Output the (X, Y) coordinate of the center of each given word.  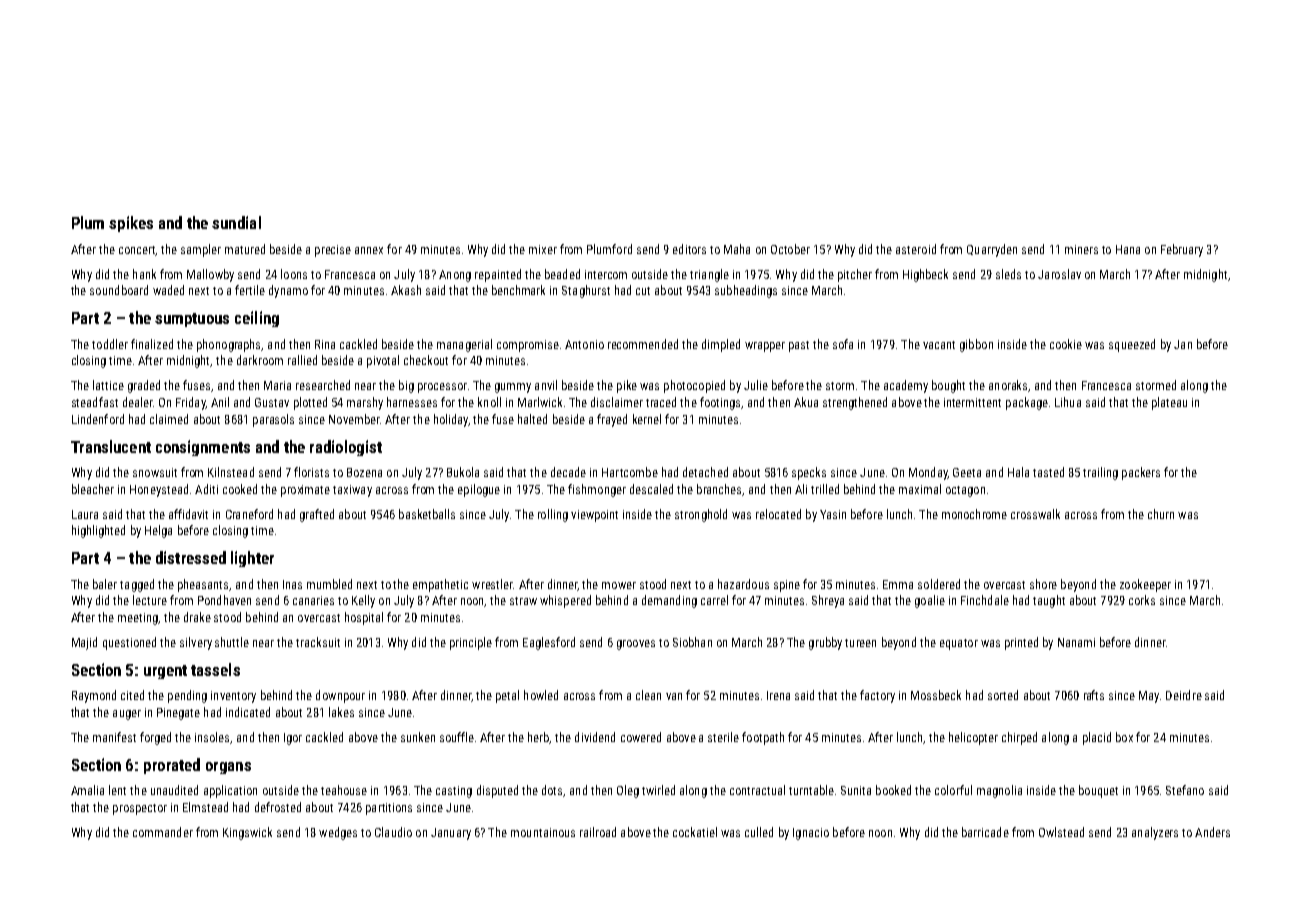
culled (759, 832)
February (1182, 250)
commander (163, 832)
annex (369, 250)
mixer (543, 249)
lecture (150, 600)
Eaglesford (549, 643)
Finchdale (985, 600)
